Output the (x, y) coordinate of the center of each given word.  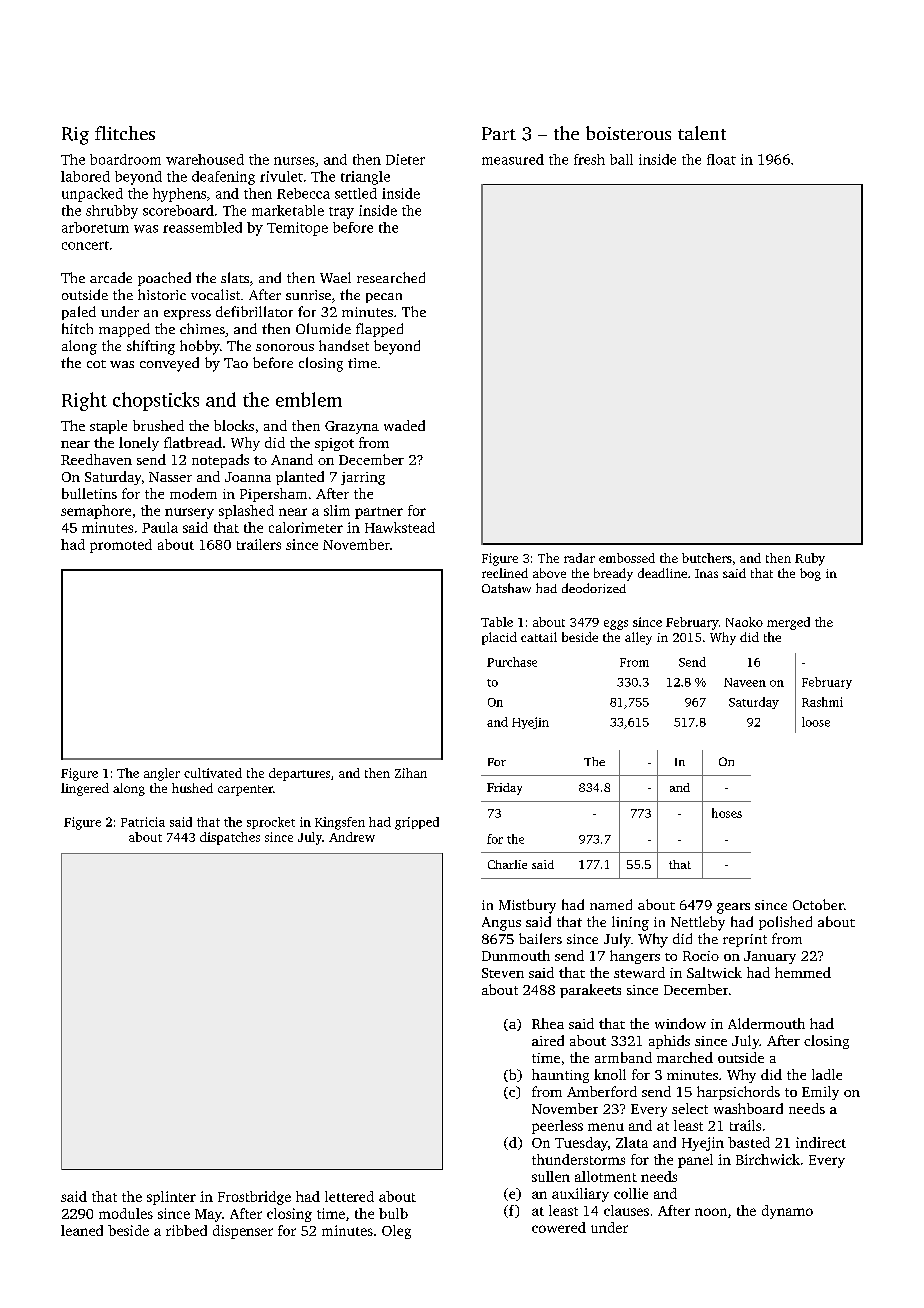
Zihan (411, 773)
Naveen (745, 682)
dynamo (787, 1212)
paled (79, 313)
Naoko (744, 622)
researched (391, 277)
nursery (189, 513)
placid (499, 638)
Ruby (810, 559)
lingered (85, 789)
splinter (171, 1198)
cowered (559, 1227)
